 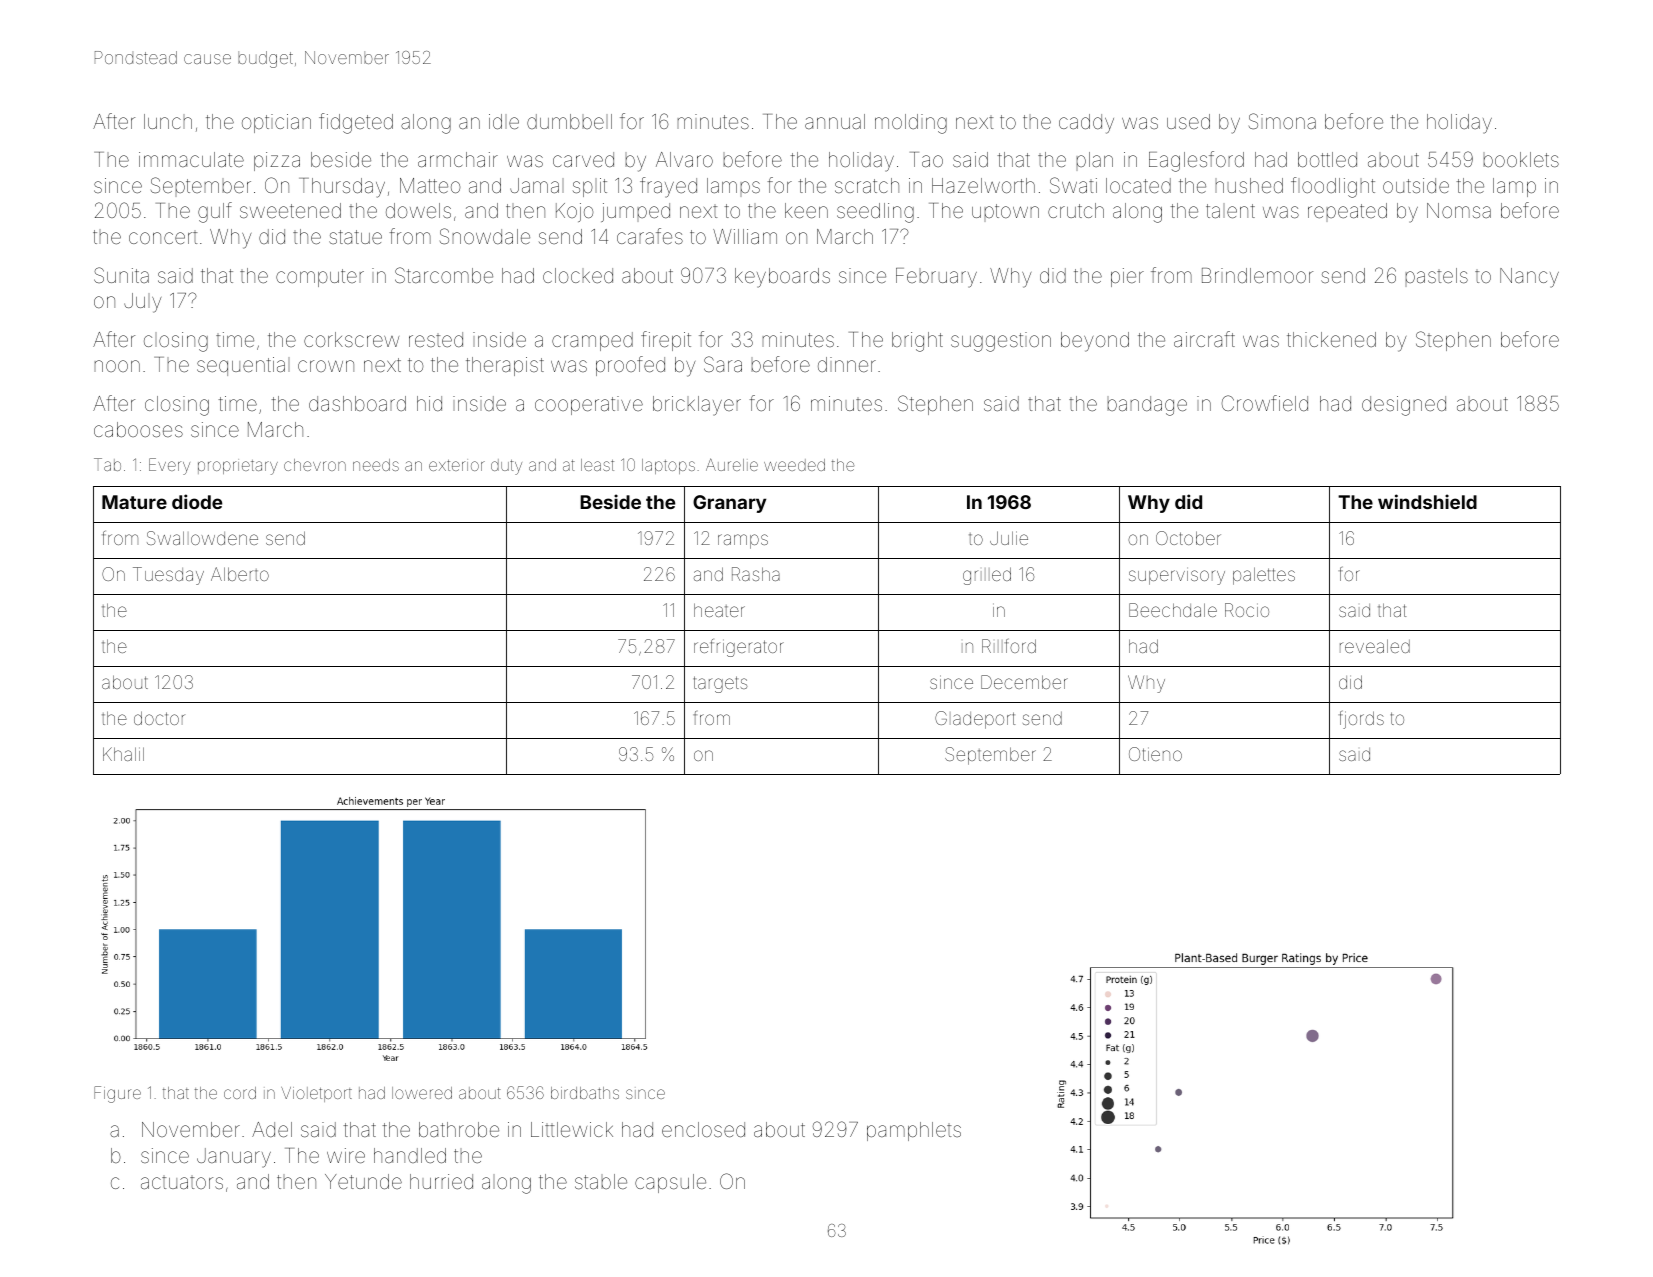 What do you see at coordinates (117, 1094) in the screenshot?
I see `Figure` at bounding box center [117, 1094].
